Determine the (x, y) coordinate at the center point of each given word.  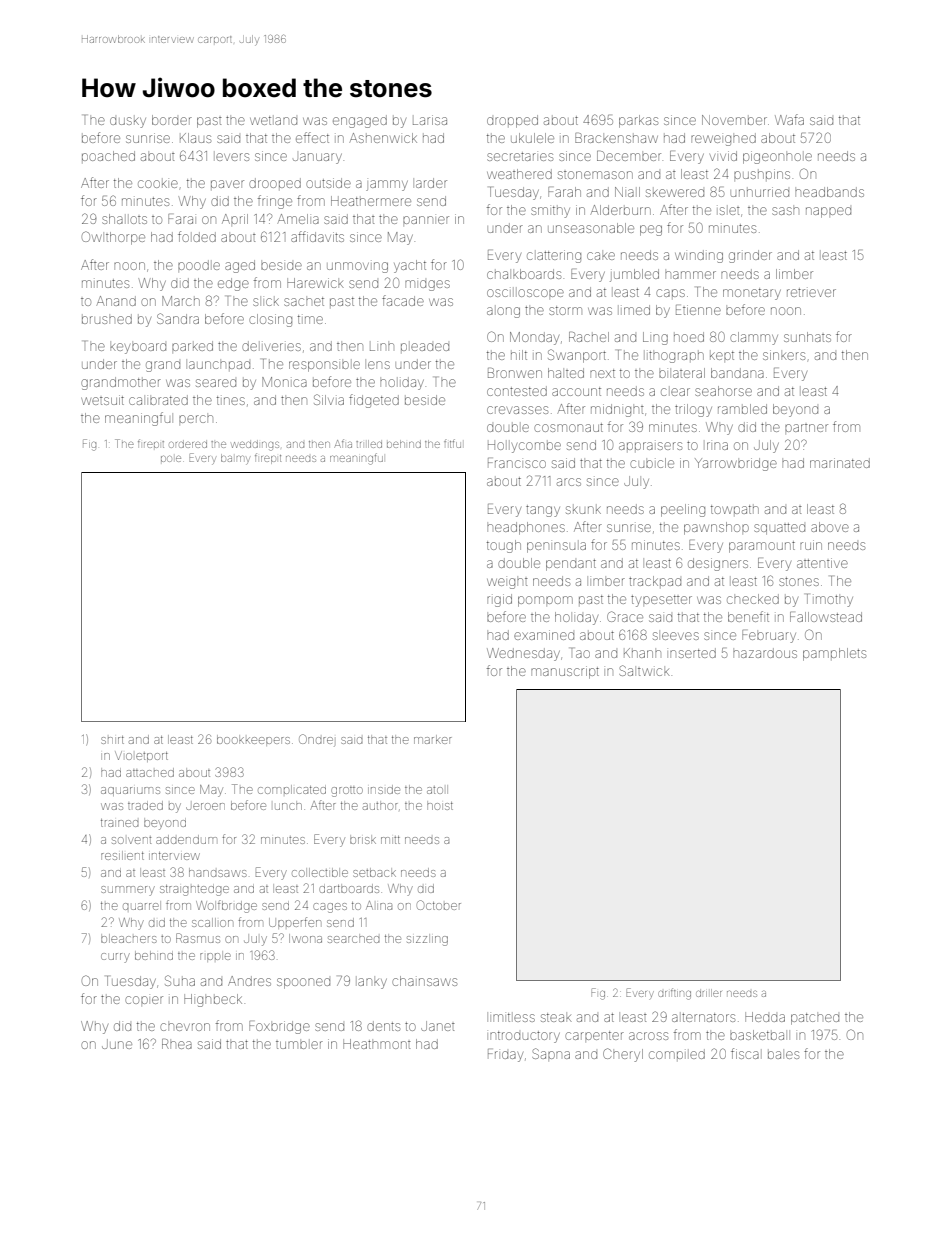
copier (144, 1000)
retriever (811, 292)
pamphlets (834, 654)
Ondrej (317, 740)
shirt (112, 740)
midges (427, 285)
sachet (304, 301)
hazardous (765, 653)
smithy (550, 212)
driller (709, 993)
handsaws (218, 872)
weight (507, 583)
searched (353, 939)
